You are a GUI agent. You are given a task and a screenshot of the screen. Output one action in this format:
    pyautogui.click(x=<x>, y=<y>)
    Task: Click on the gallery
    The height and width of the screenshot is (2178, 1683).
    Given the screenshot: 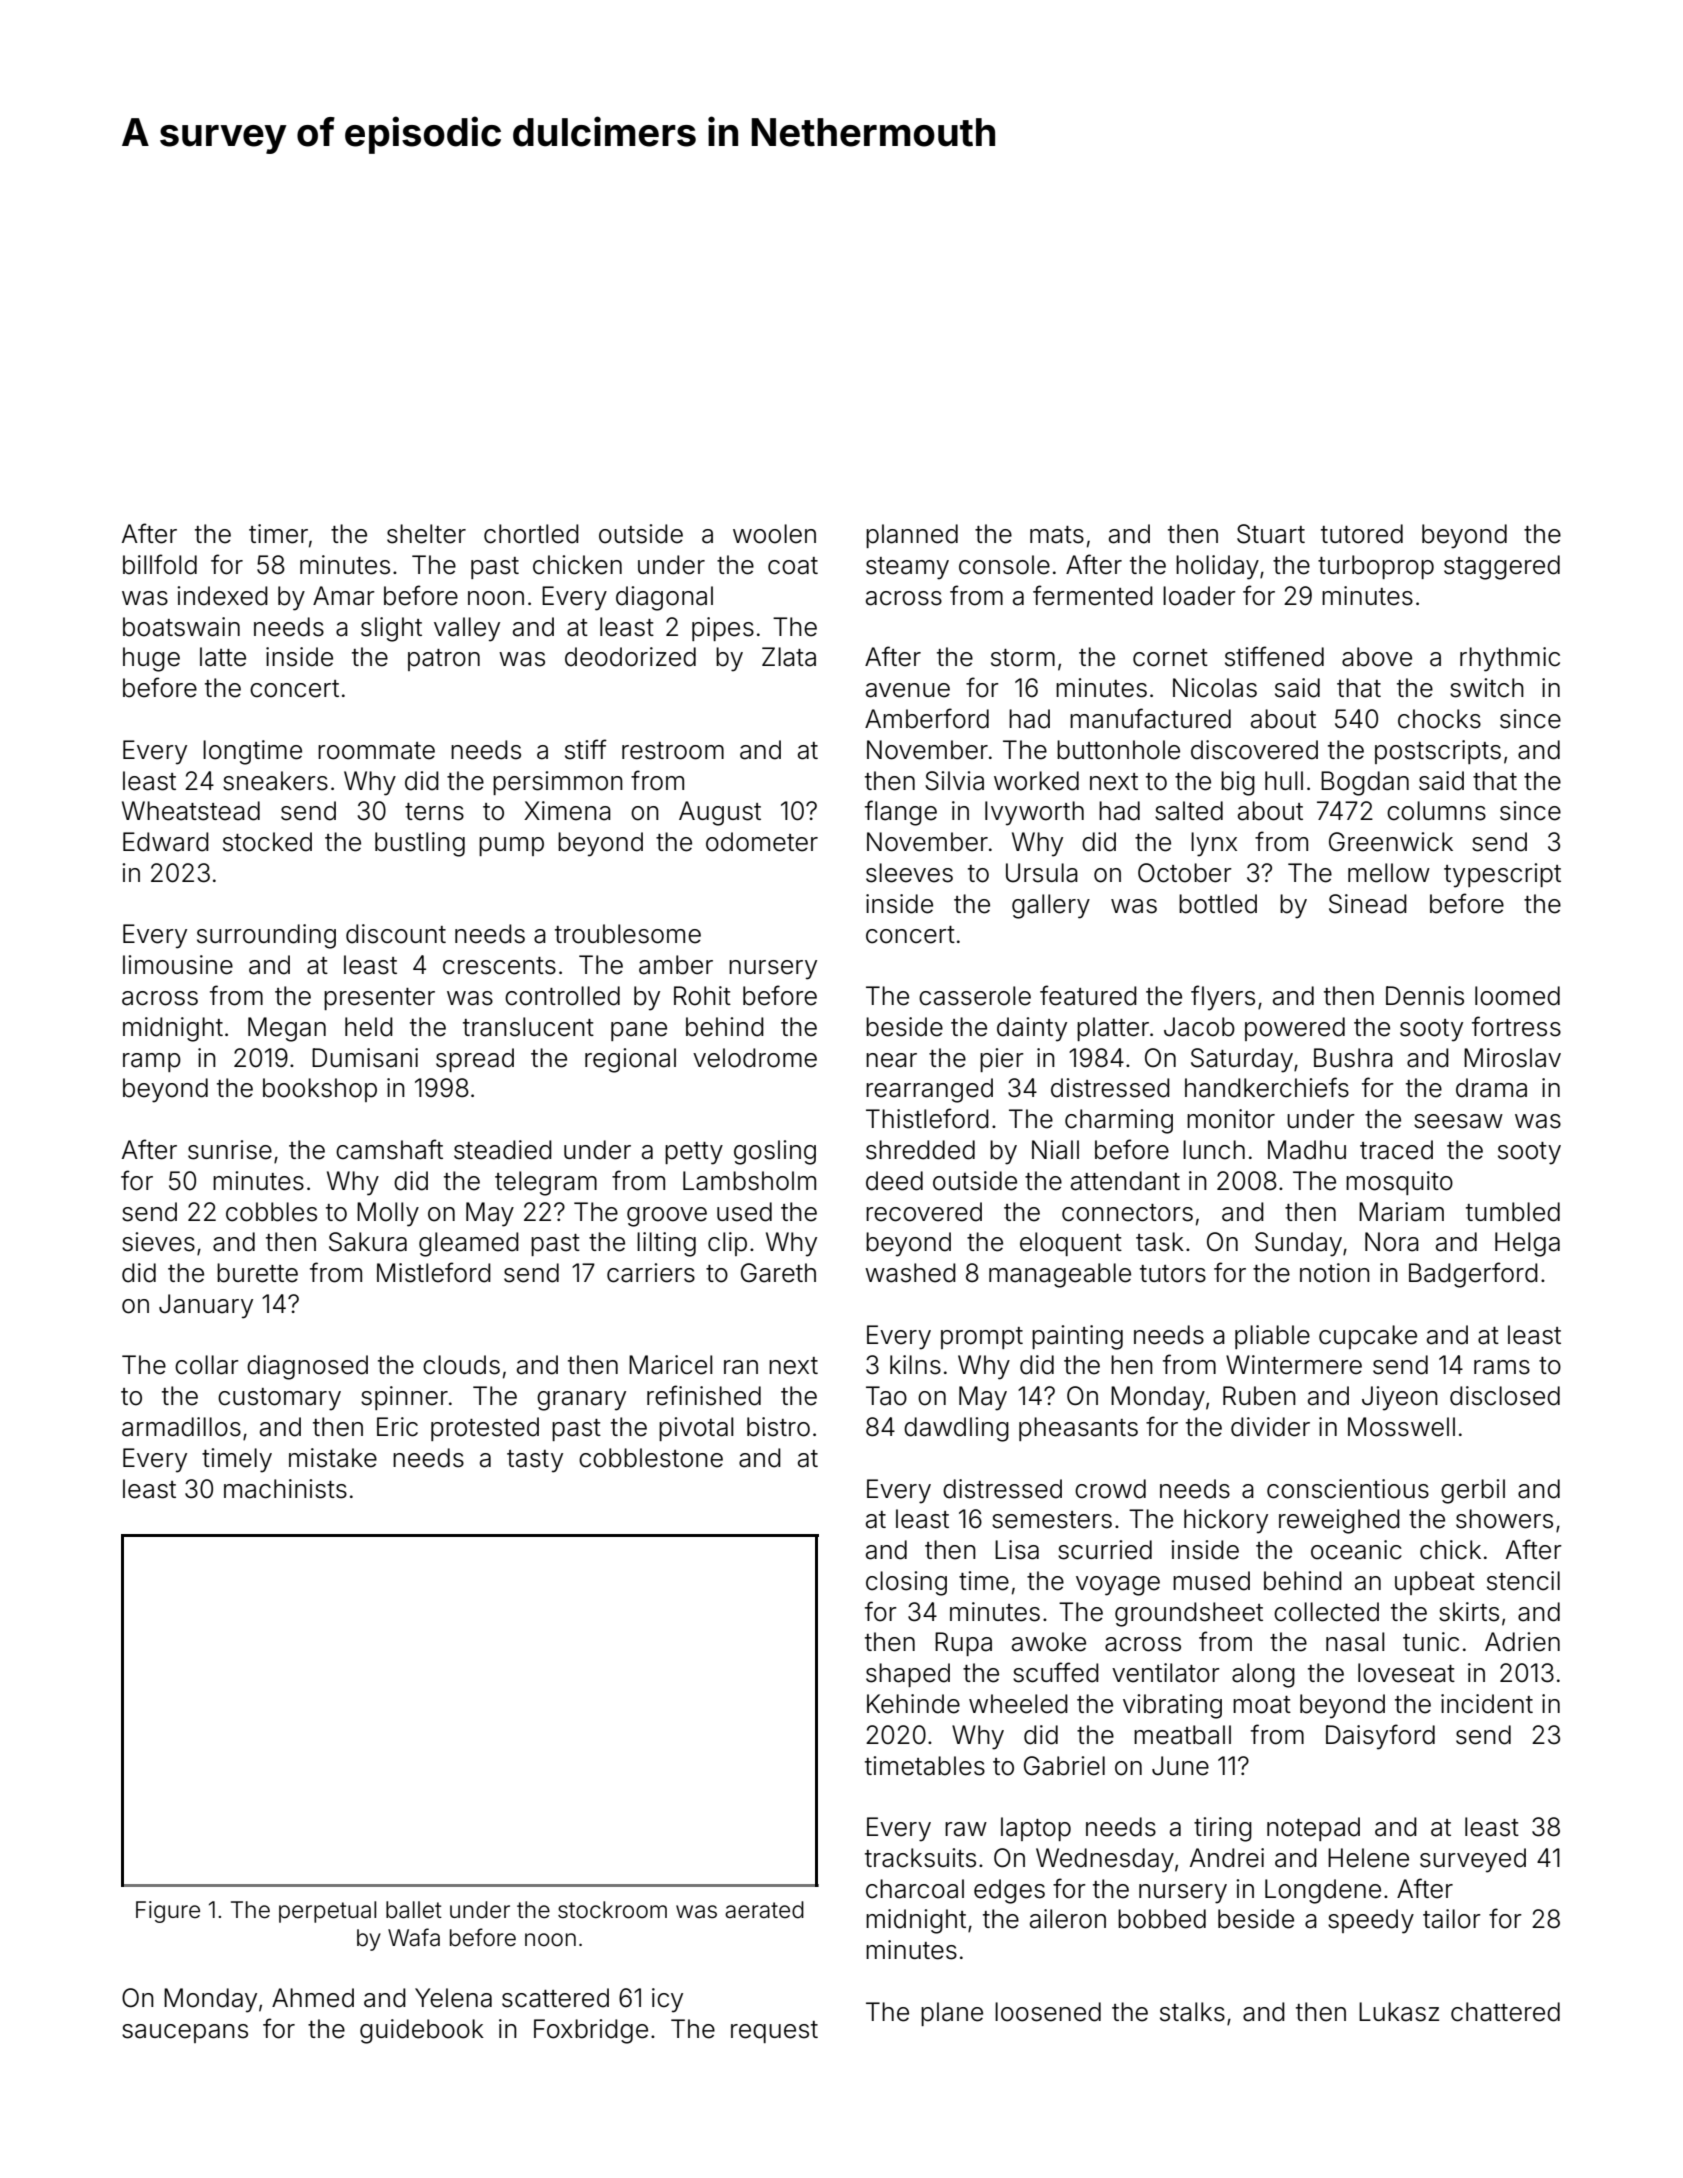 What is the action you would take?
    pyautogui.click(x=1051, y=906)
